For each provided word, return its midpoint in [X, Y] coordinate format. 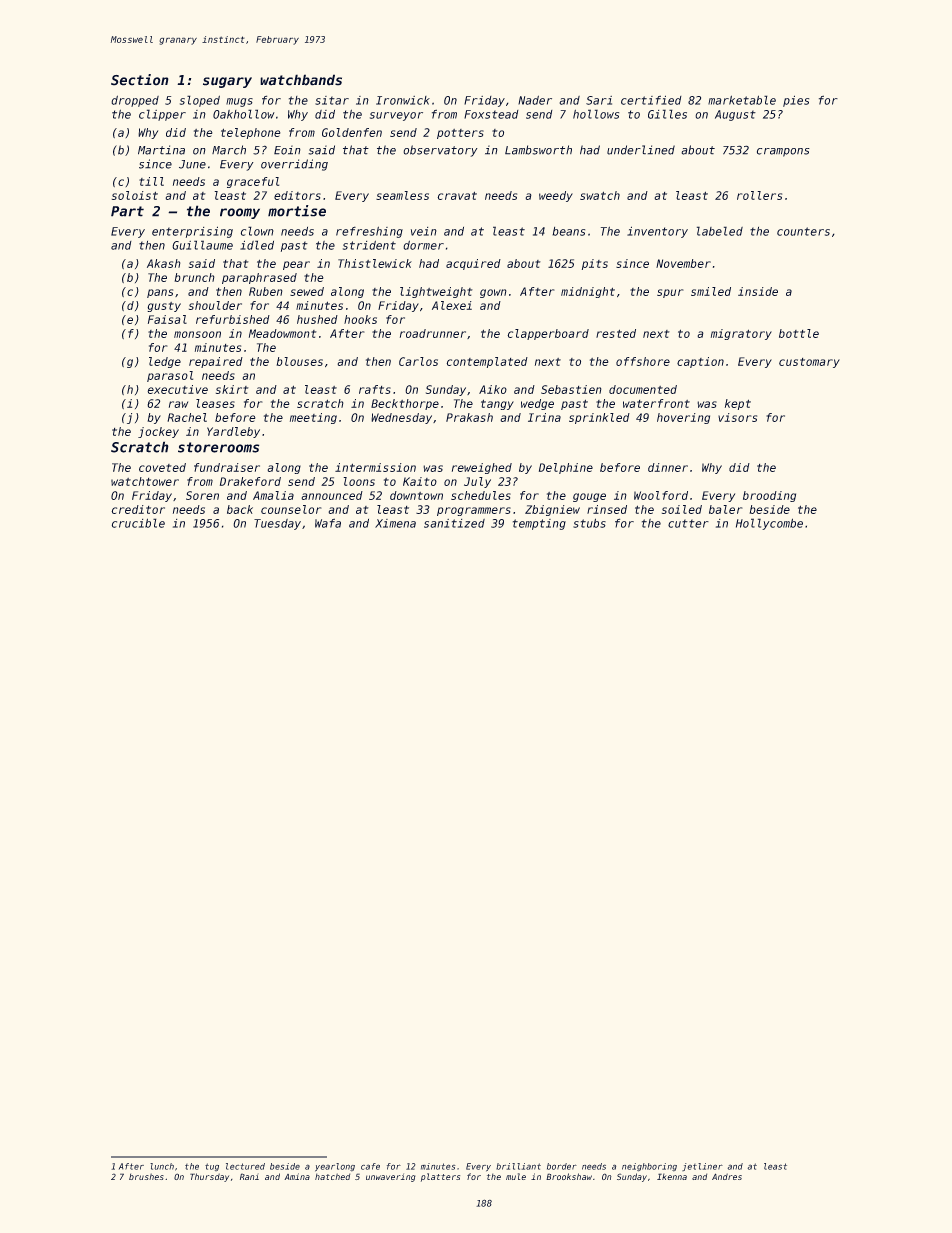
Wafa [328, 523]
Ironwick [403, 100]
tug [212, 1167]
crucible [138, 523]
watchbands [301, 80]
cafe [370, 1166]
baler [726, 509]
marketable [742, 100]
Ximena [395, 523]
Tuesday [277, 524]
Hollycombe [769, 524]
